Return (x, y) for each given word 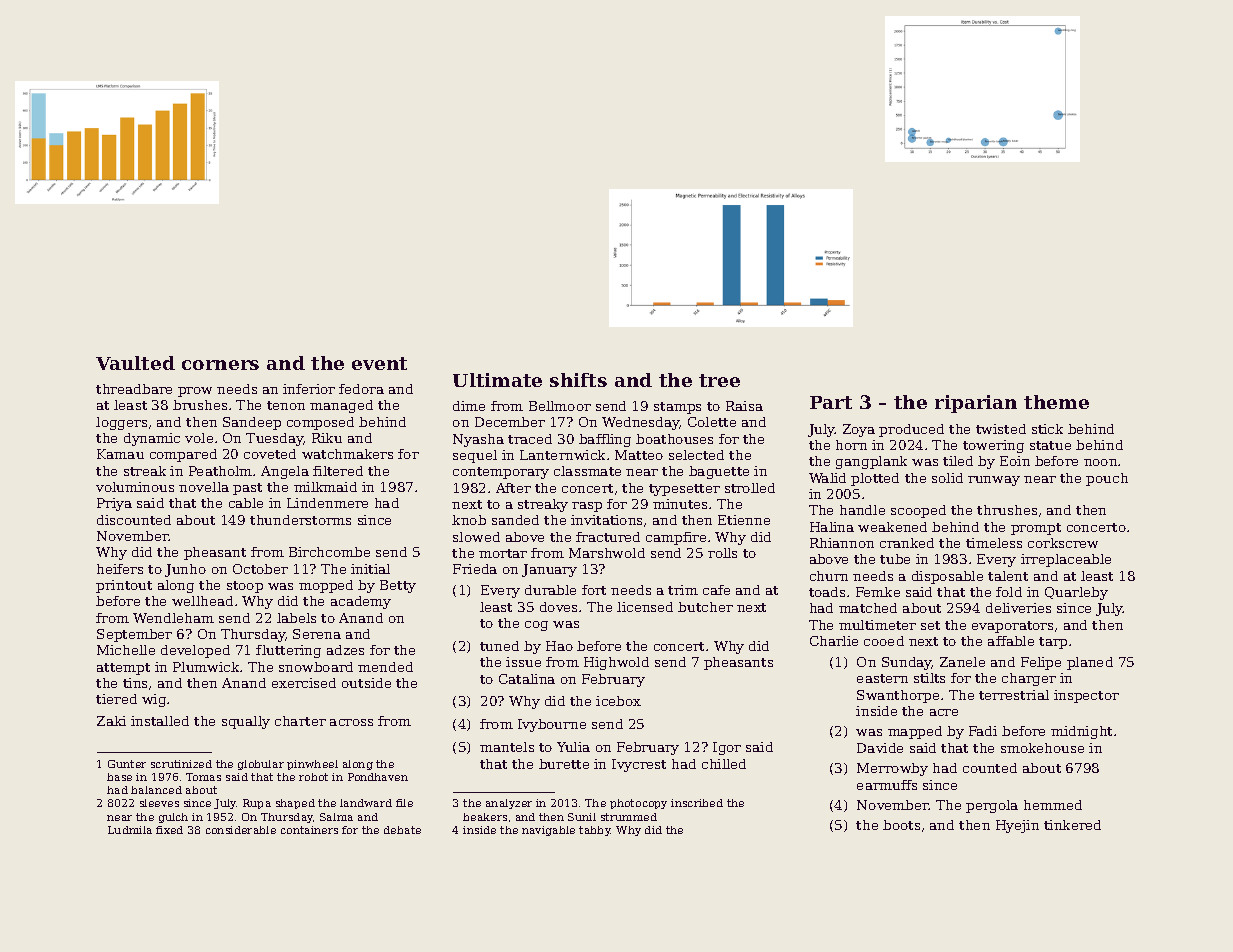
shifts (578, 380)
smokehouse (1042, 748)
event (379, 363)
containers (309, 830)
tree (719, 380)
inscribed (697, 803)
